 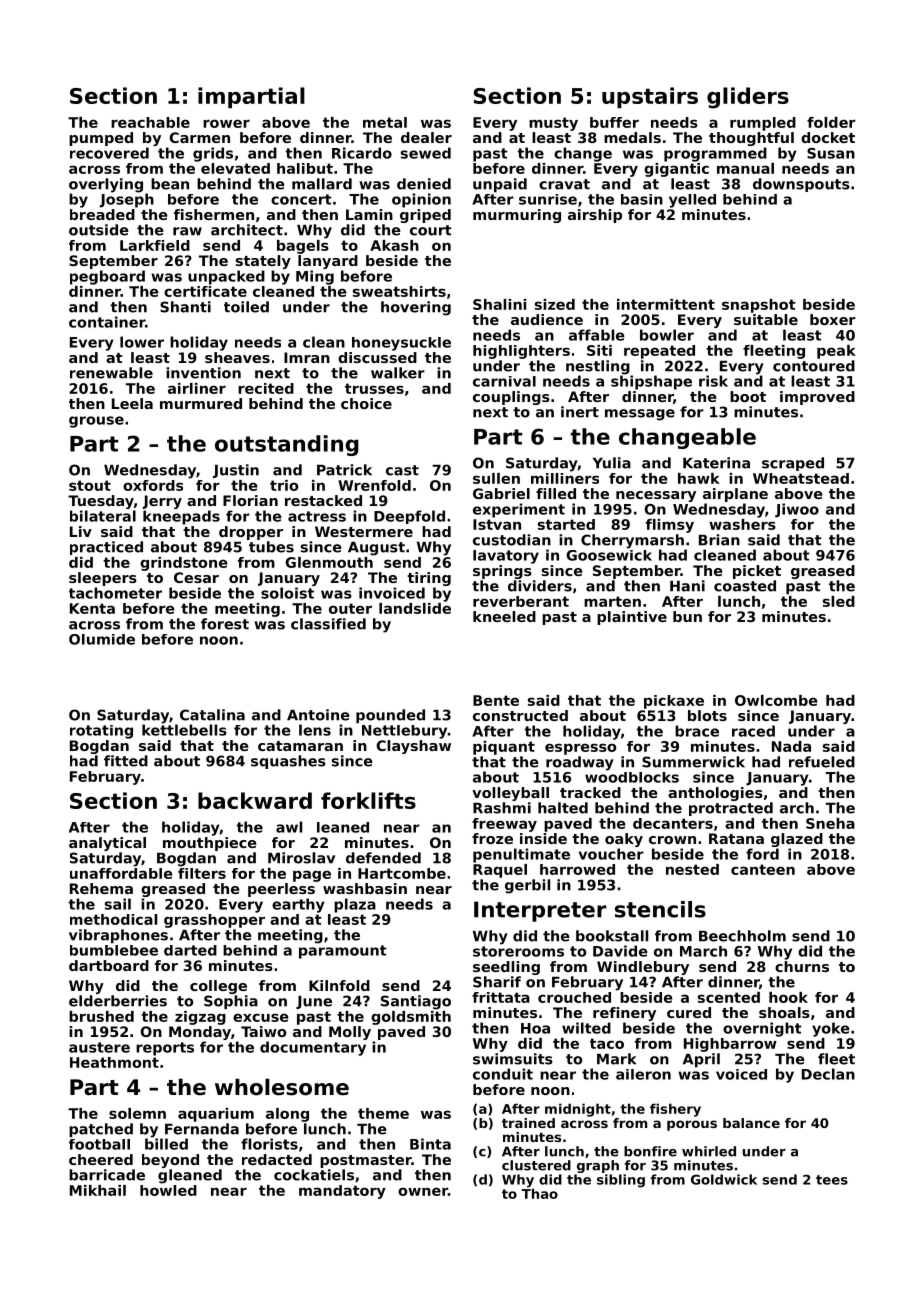 What do you see at coordinates (366, 403) in the screenshot?
I see `choice` at bounding box center [366, 403].
